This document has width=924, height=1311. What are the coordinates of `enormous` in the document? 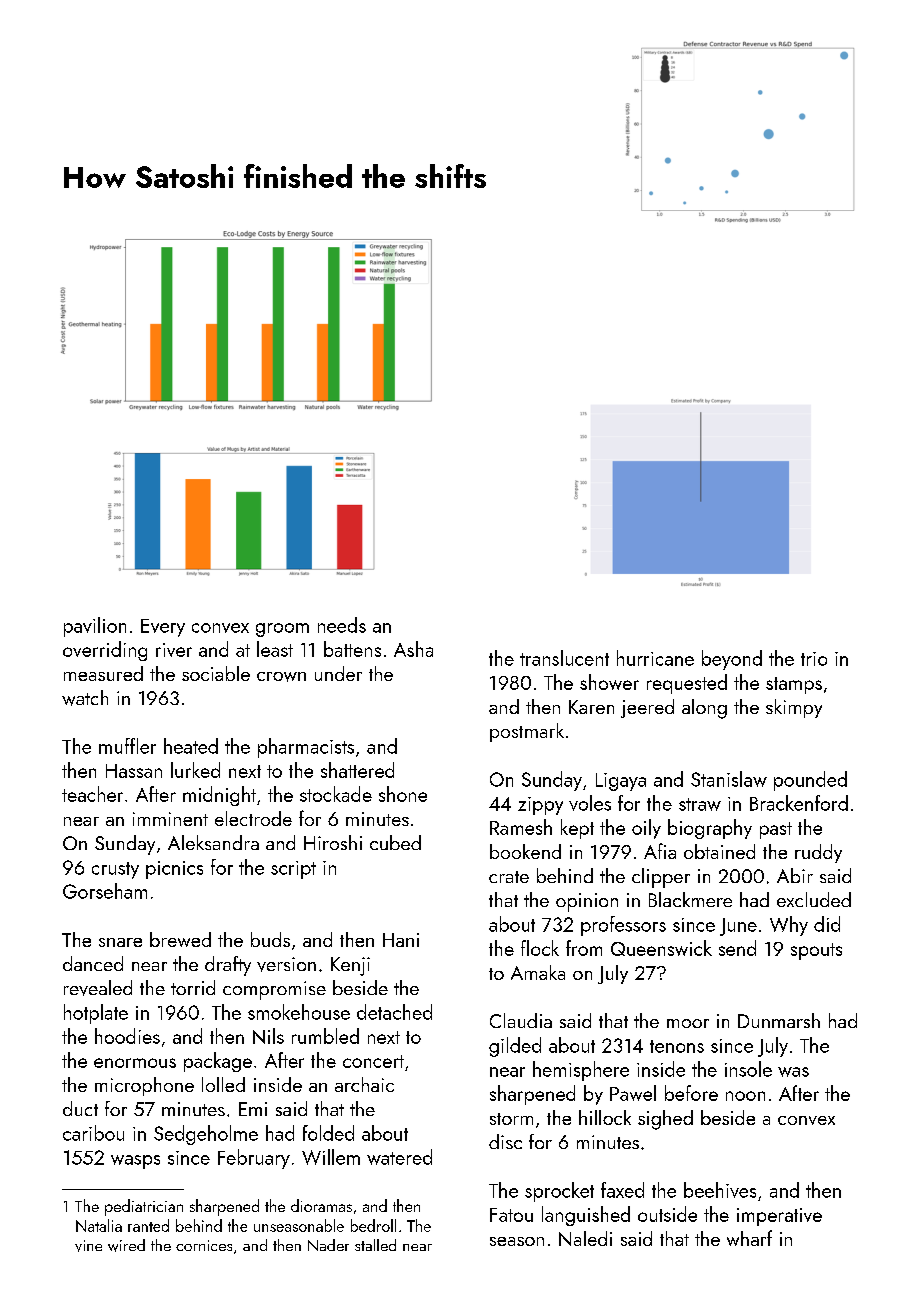 It's located at (135, 1063).
